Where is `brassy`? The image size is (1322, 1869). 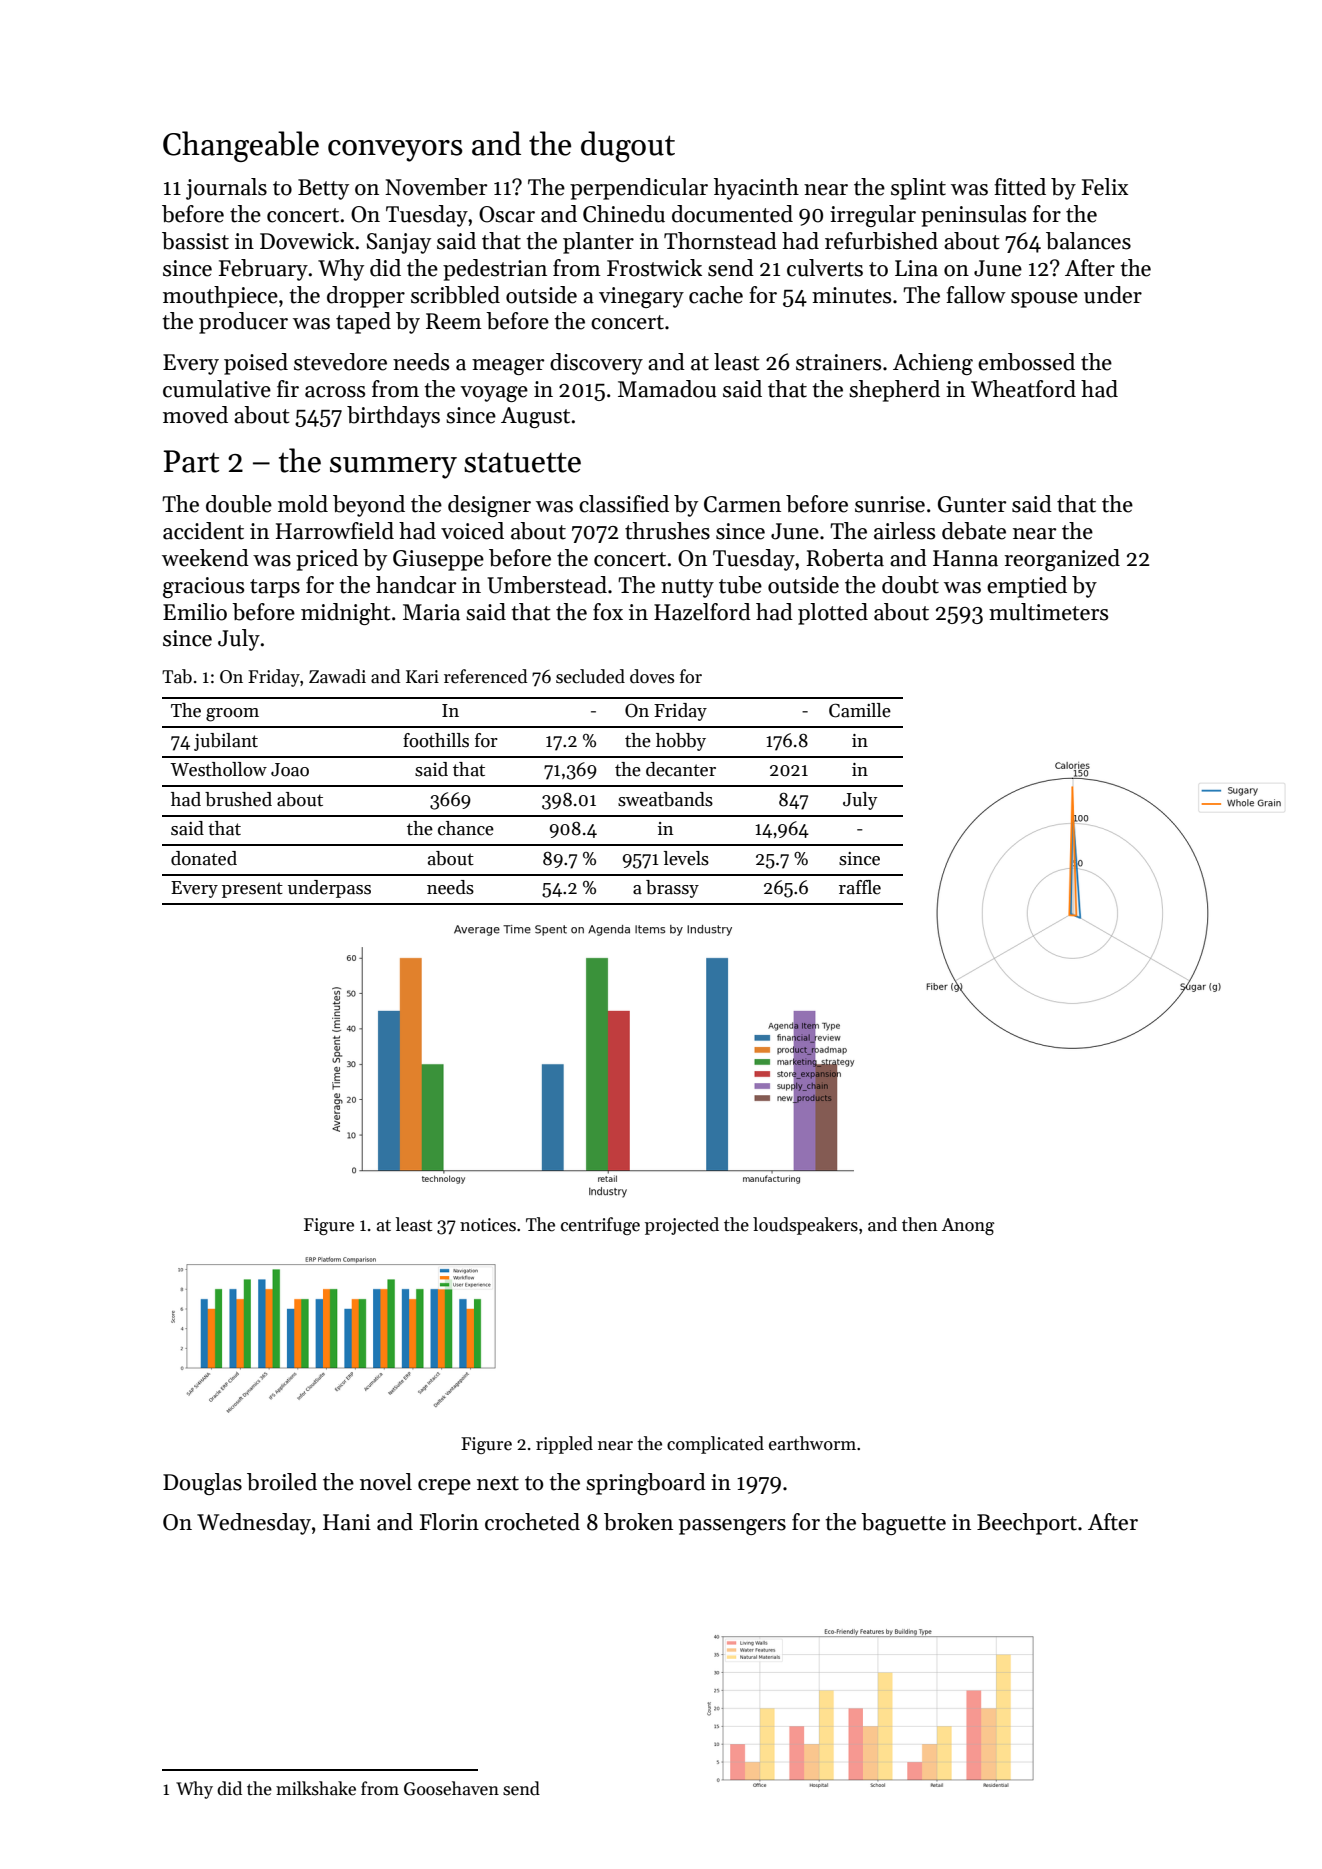
brassy is located at coordinates (672, 889).
